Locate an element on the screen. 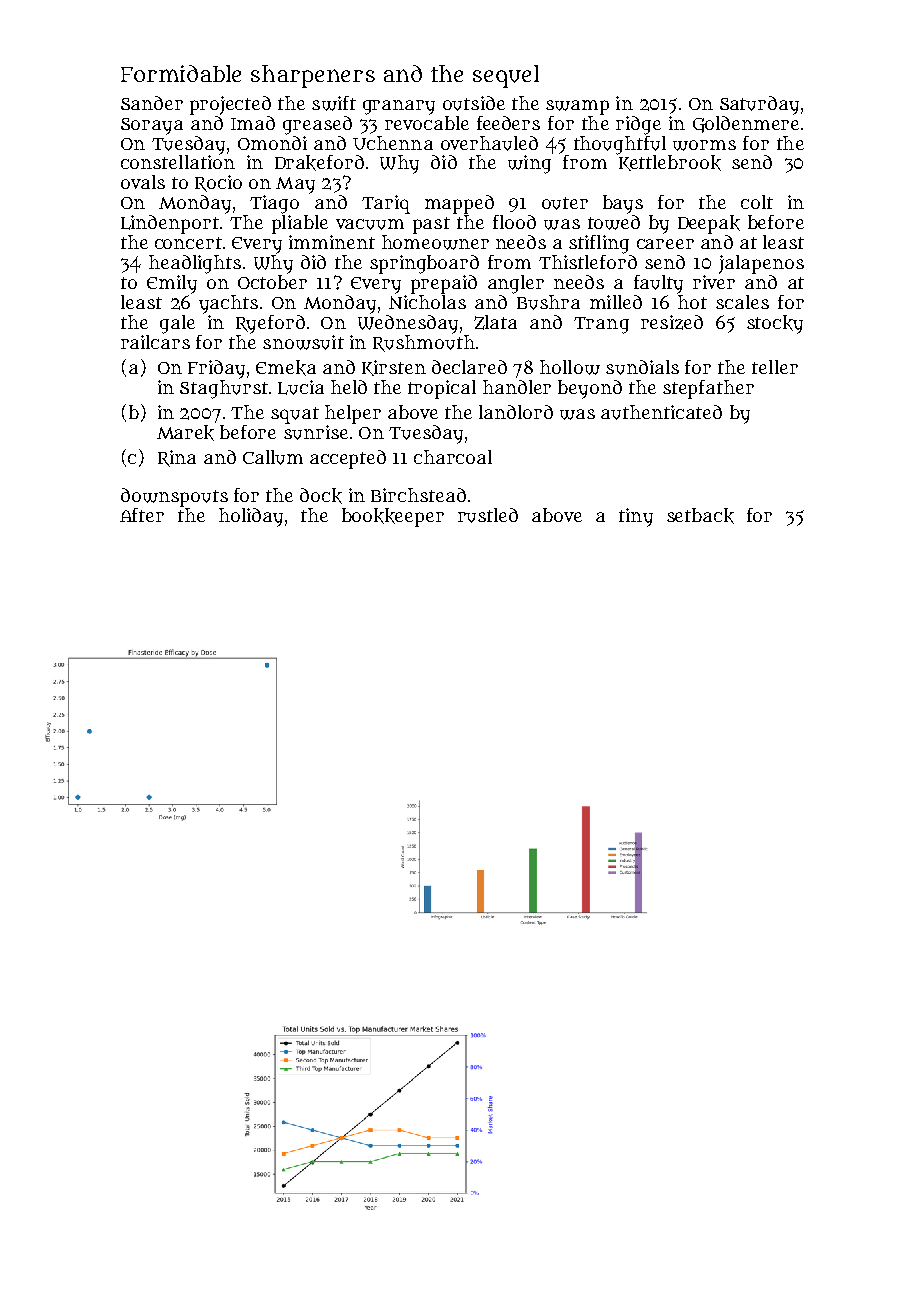 Image resolution: width=924 pixels, height=1308 pixels. sequel is located at coordinates (506, 76).
